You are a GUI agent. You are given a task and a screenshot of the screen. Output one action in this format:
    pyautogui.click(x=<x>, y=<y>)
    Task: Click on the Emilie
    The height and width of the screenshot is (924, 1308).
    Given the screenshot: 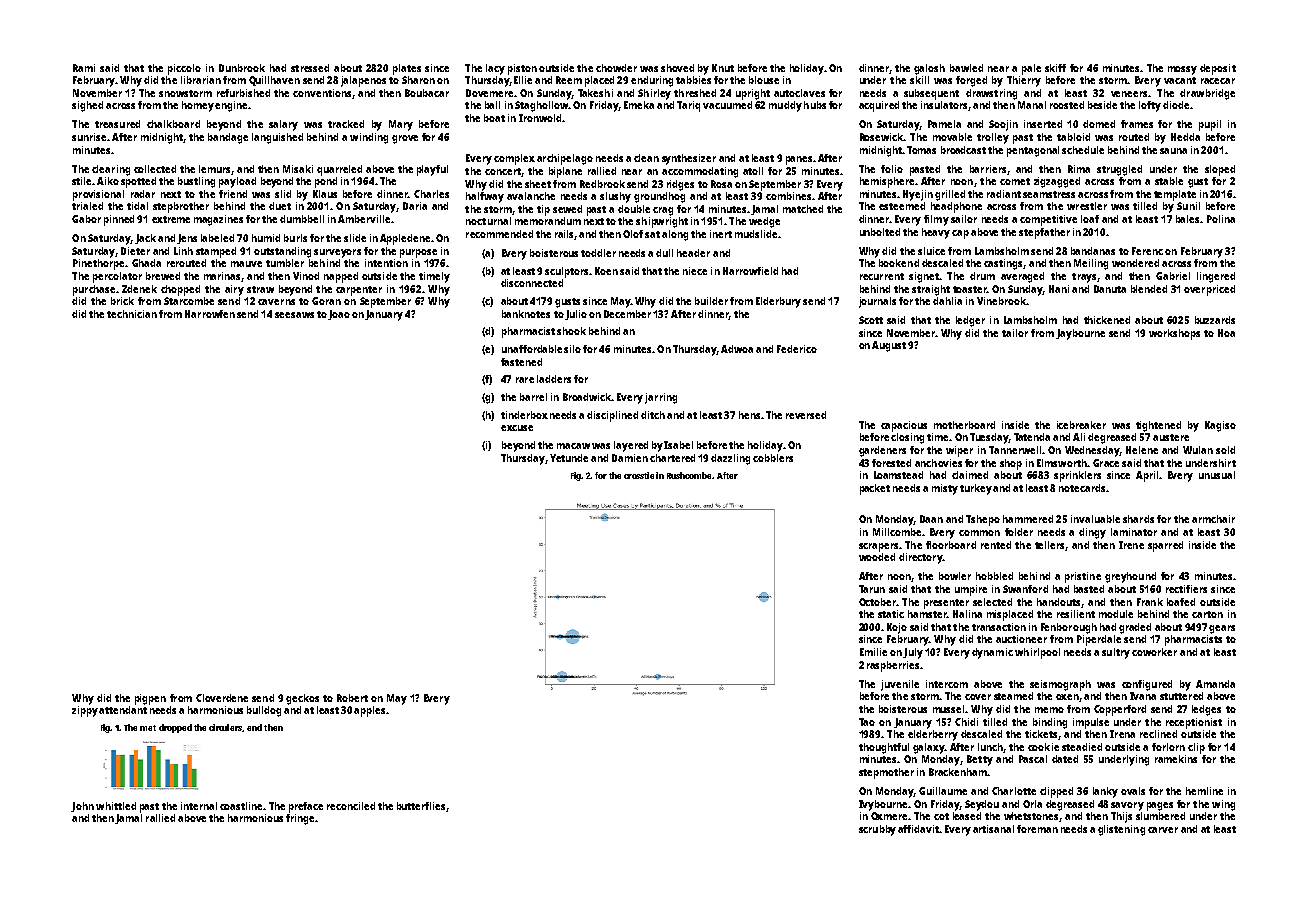 What is the action you would take?
    pyautogui.click(x=873, y=652)
